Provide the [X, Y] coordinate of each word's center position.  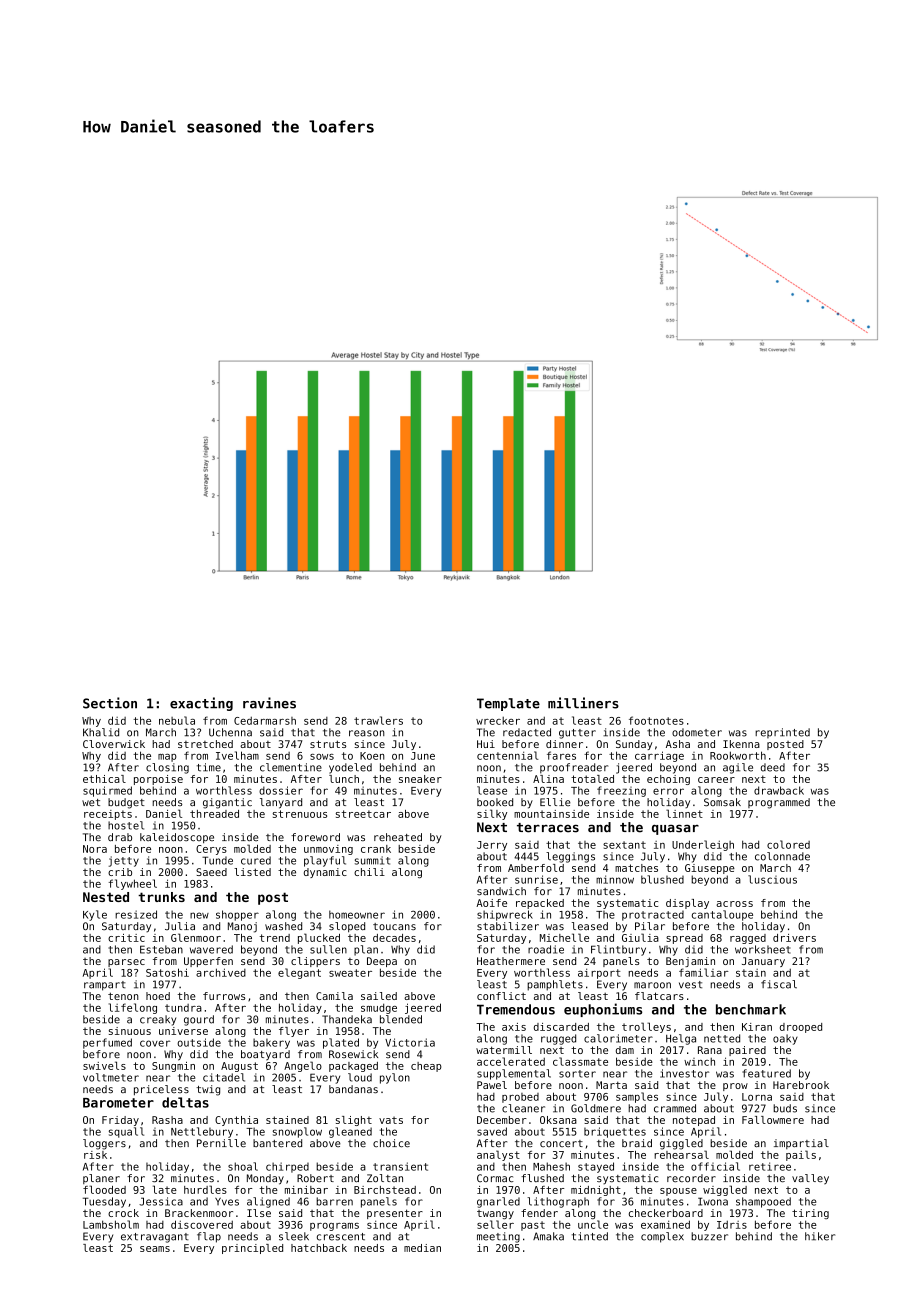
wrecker [498, 721]
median [422, 1248]
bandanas [353, 1089]
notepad [694, 1121]
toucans [394, 926]
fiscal [779, 984]
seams [155, 1249]
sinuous [130, 1031]
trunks [161, 897]
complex [662, 1237]
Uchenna [230, 732]
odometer [697, 732]
